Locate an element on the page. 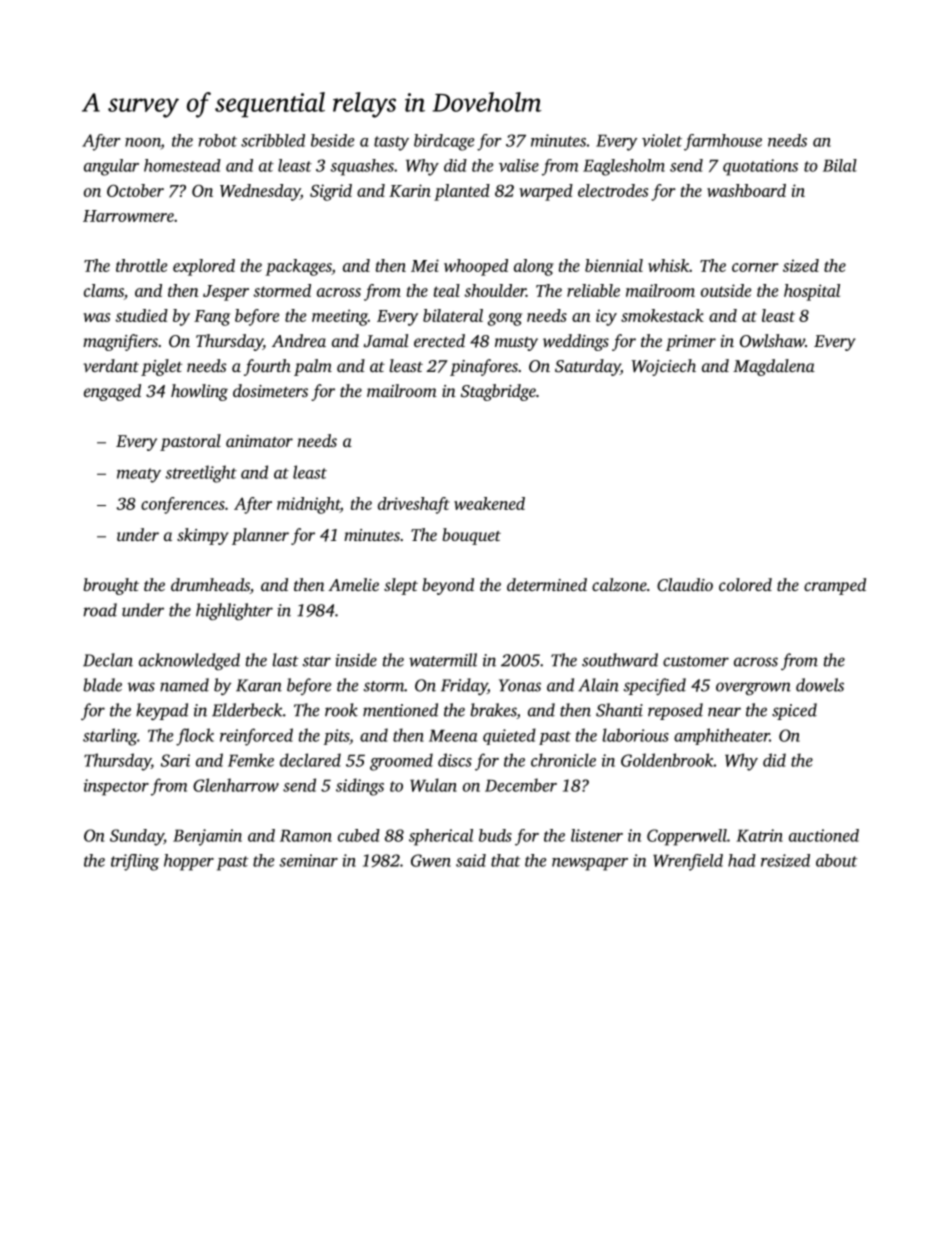 Image resolution: width=952 pixels, height=1233 pixels. cramped is located at coordinates (835, 586).
